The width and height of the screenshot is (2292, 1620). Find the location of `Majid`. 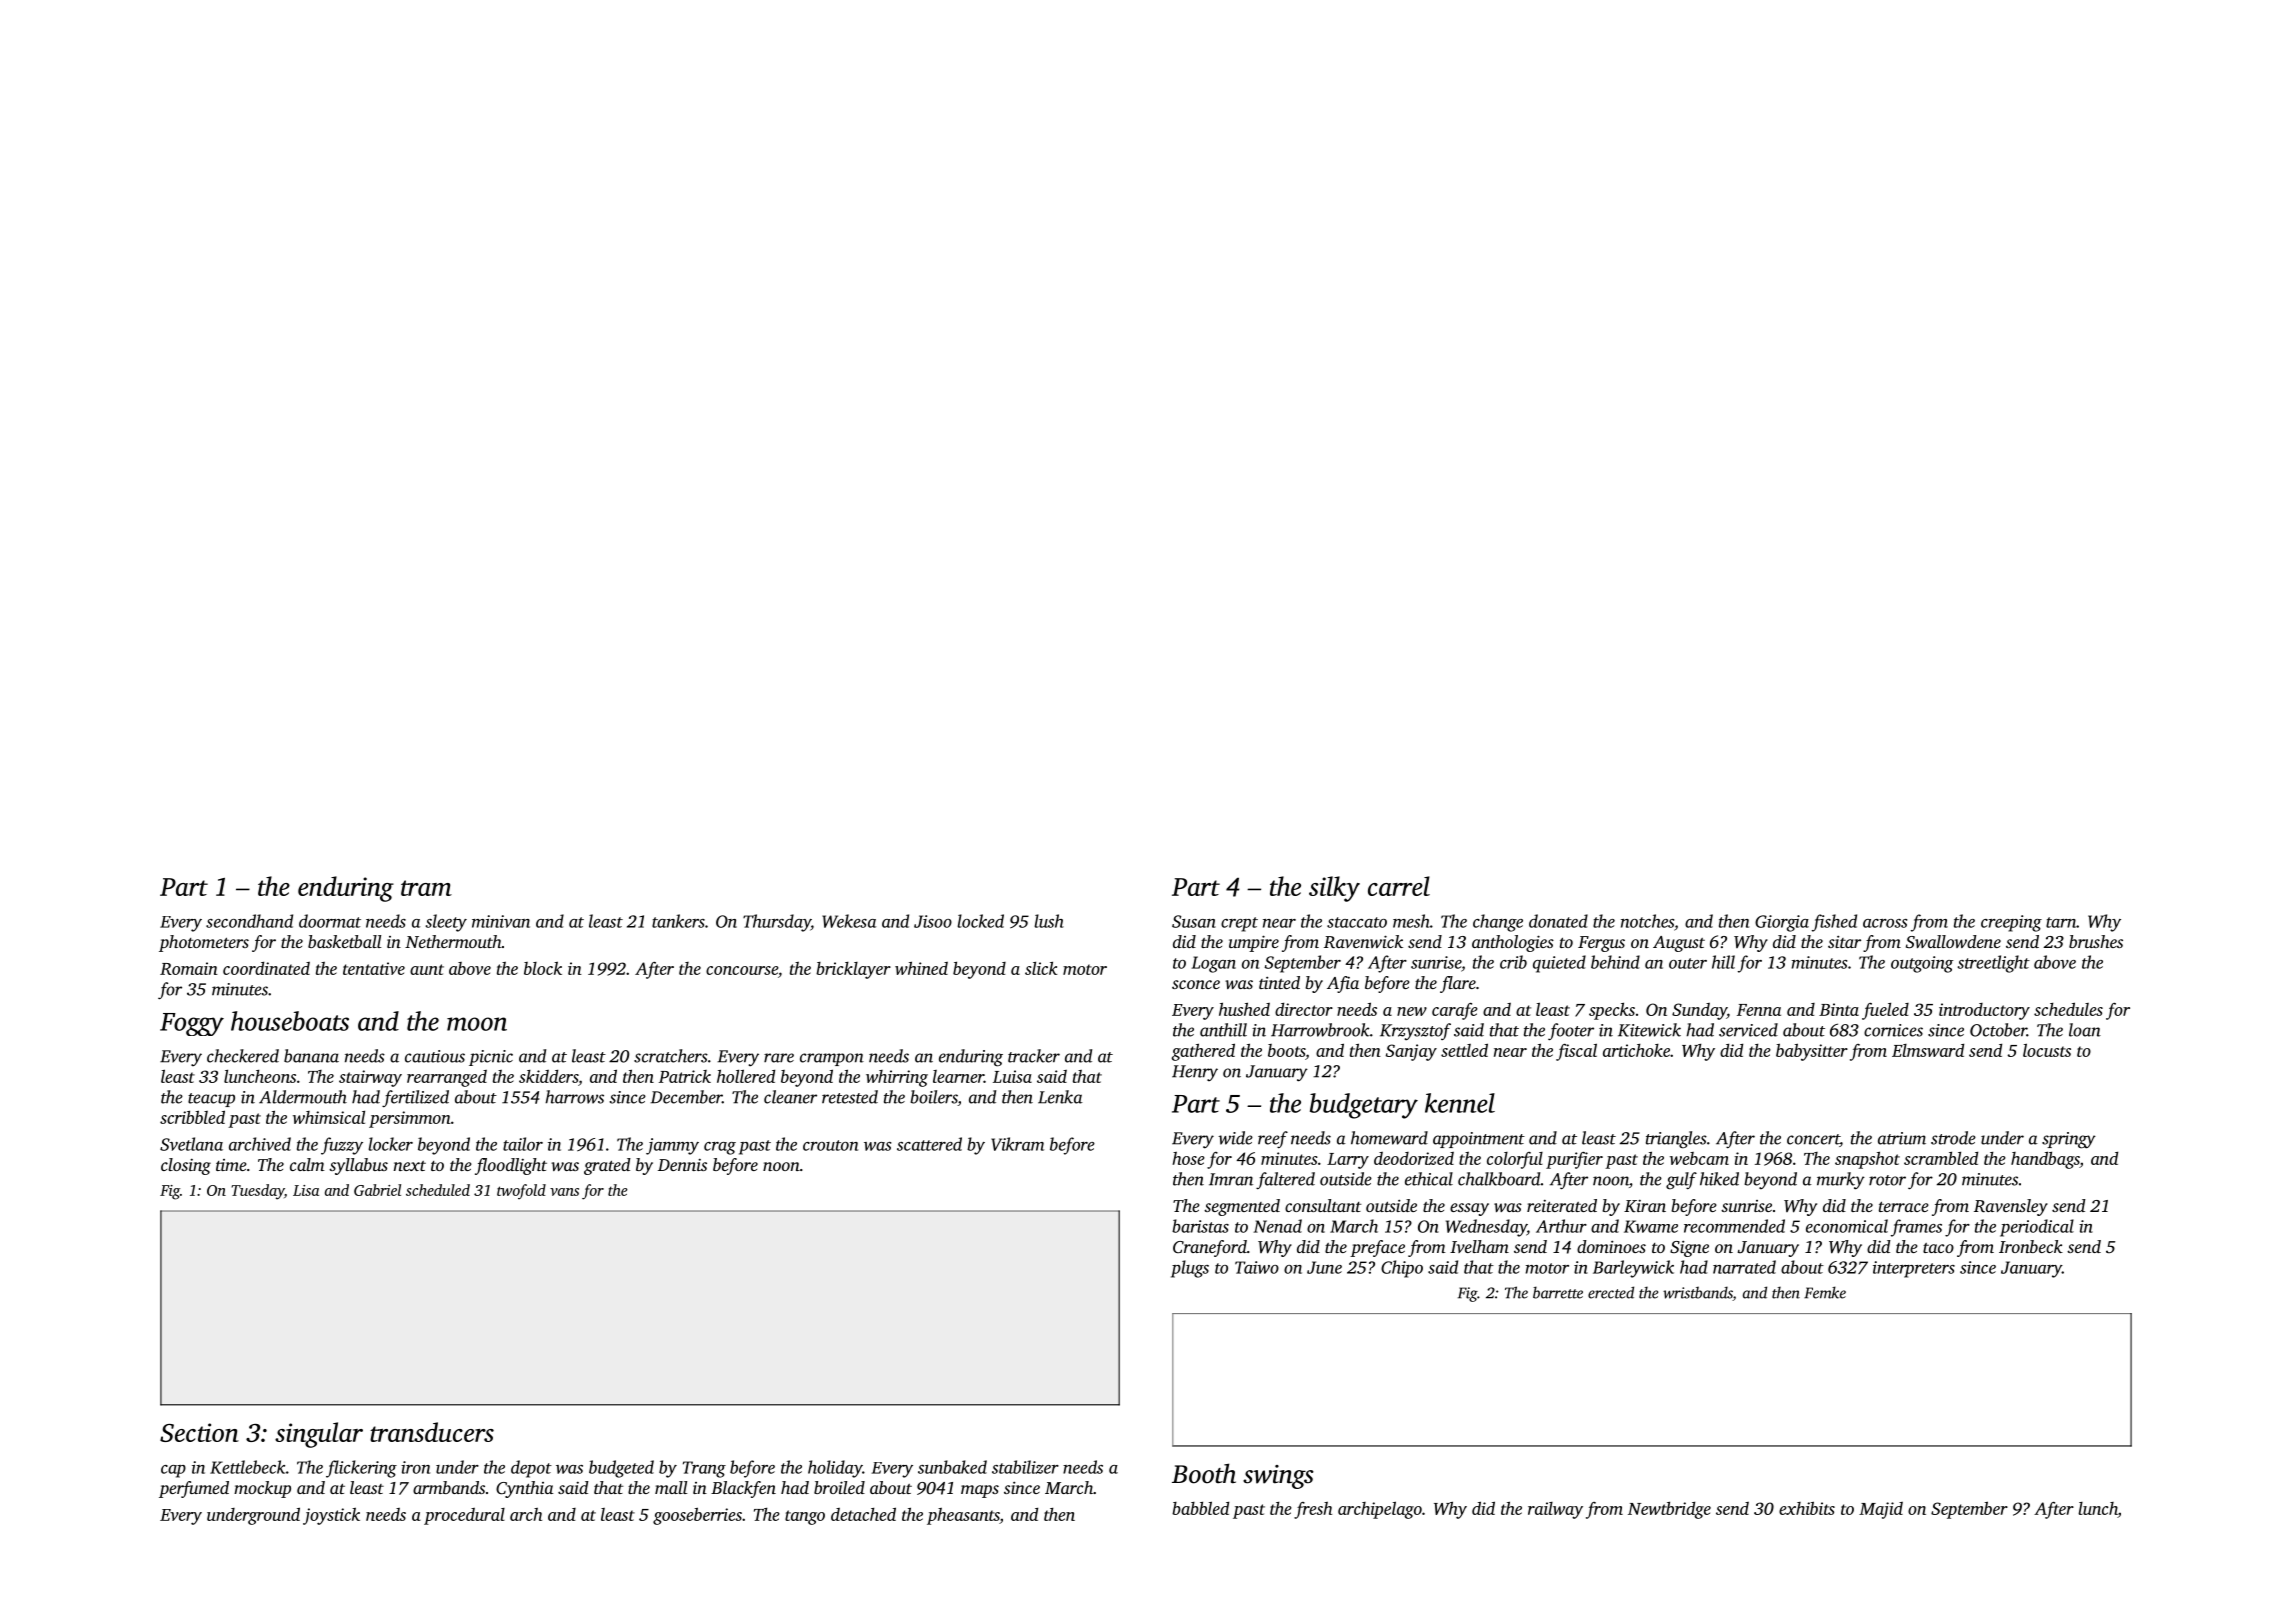

Majid is located at coordinates (1881, 1510).
